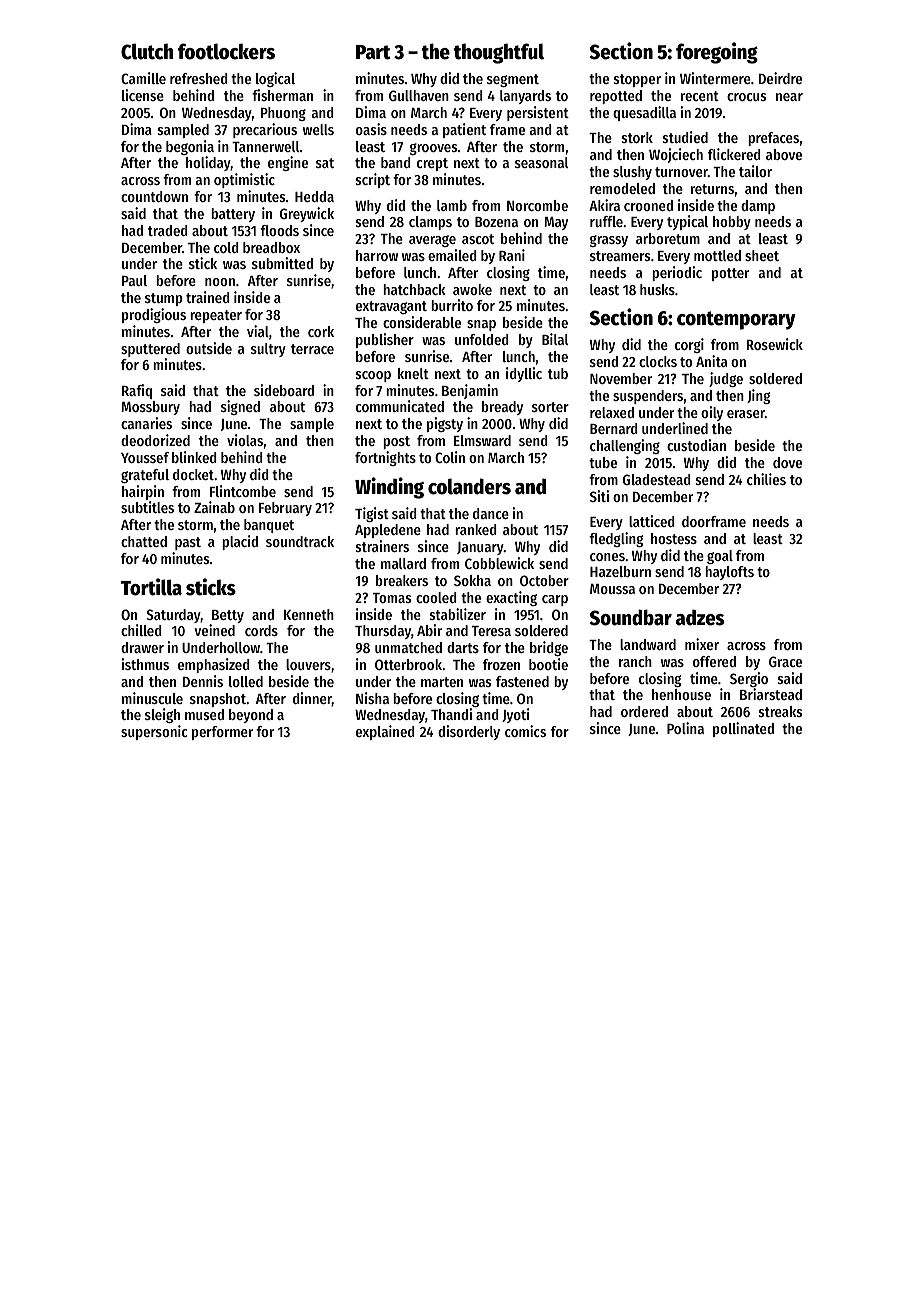  What do you see at coordinates (414, 289) in the page?
I see `hatchback` at bounding box center [414, 289].
